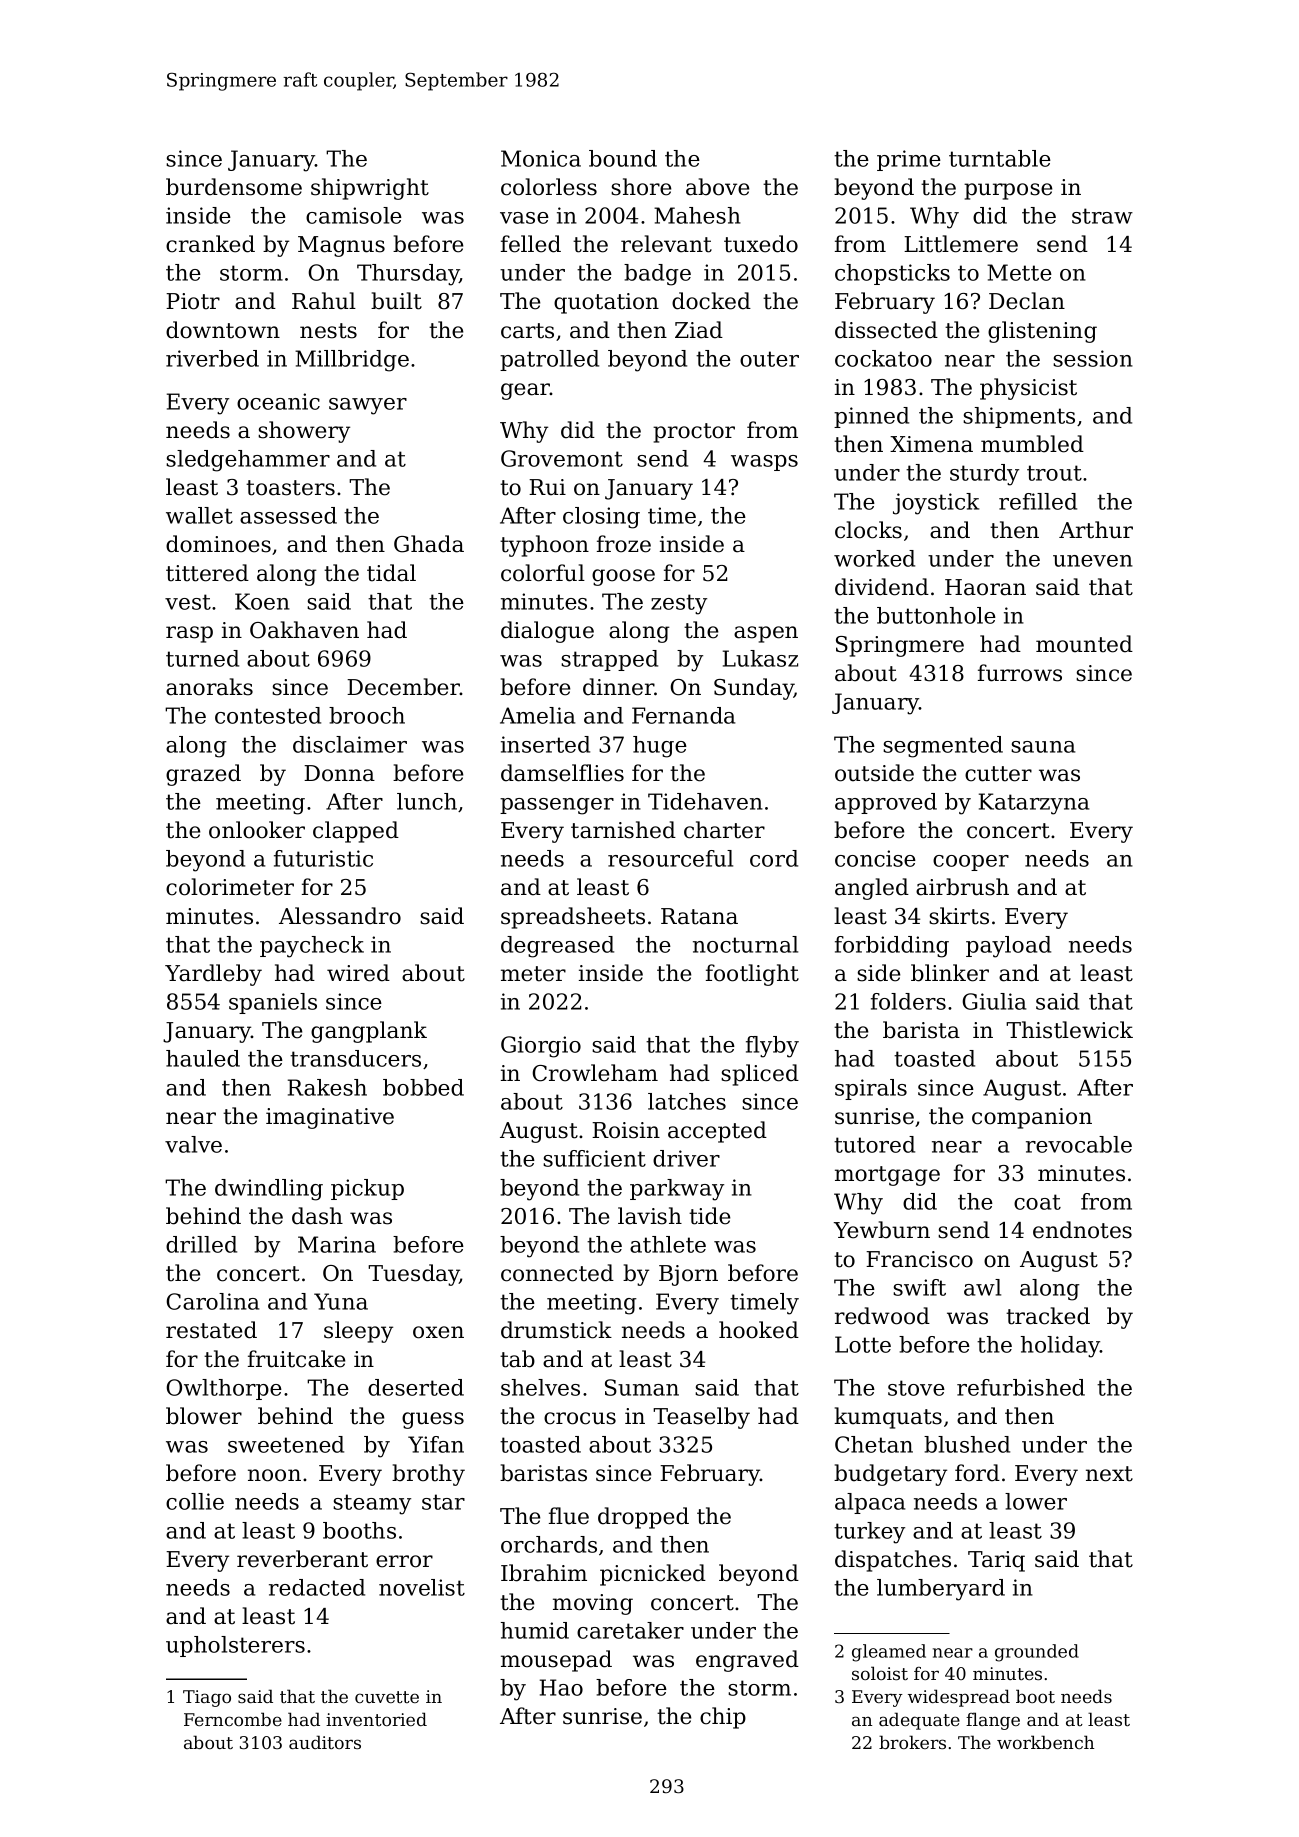  What do you see at coordinates (623, 158) in the screenshot?
I see `bound` at bounding box center [623, 158].
